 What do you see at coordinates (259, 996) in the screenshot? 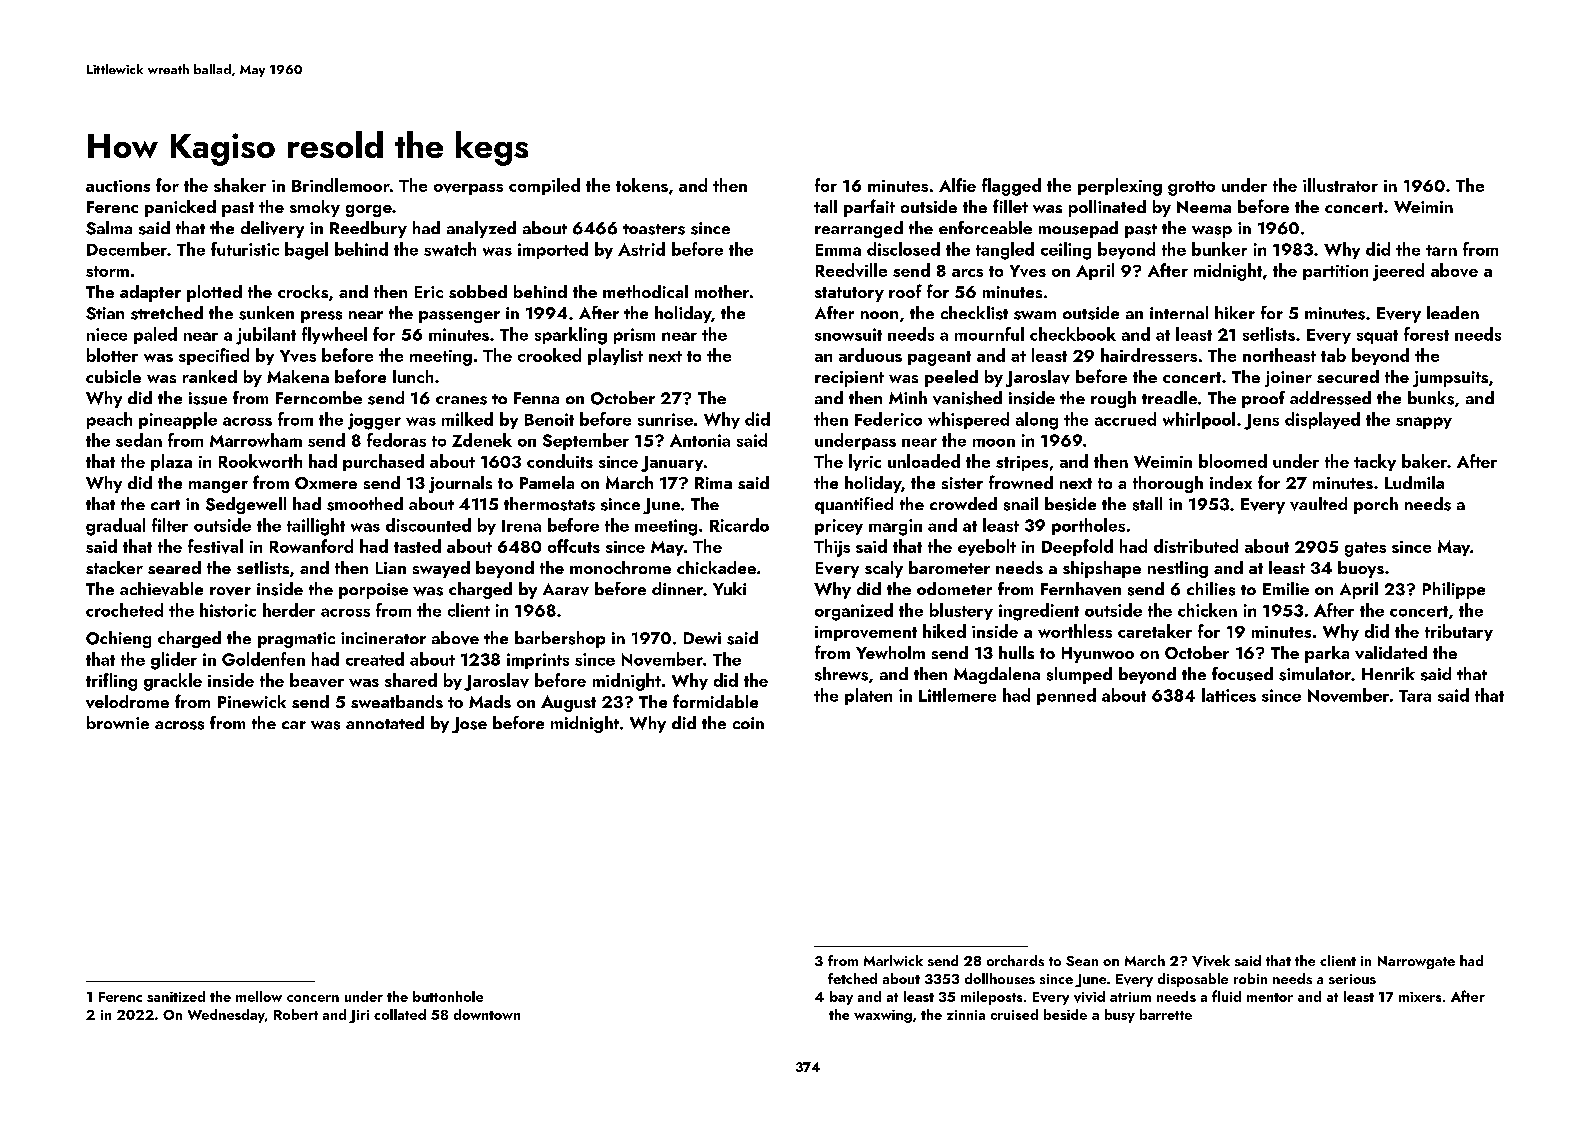
I see `mellow` at bounding box center [259, 996].
